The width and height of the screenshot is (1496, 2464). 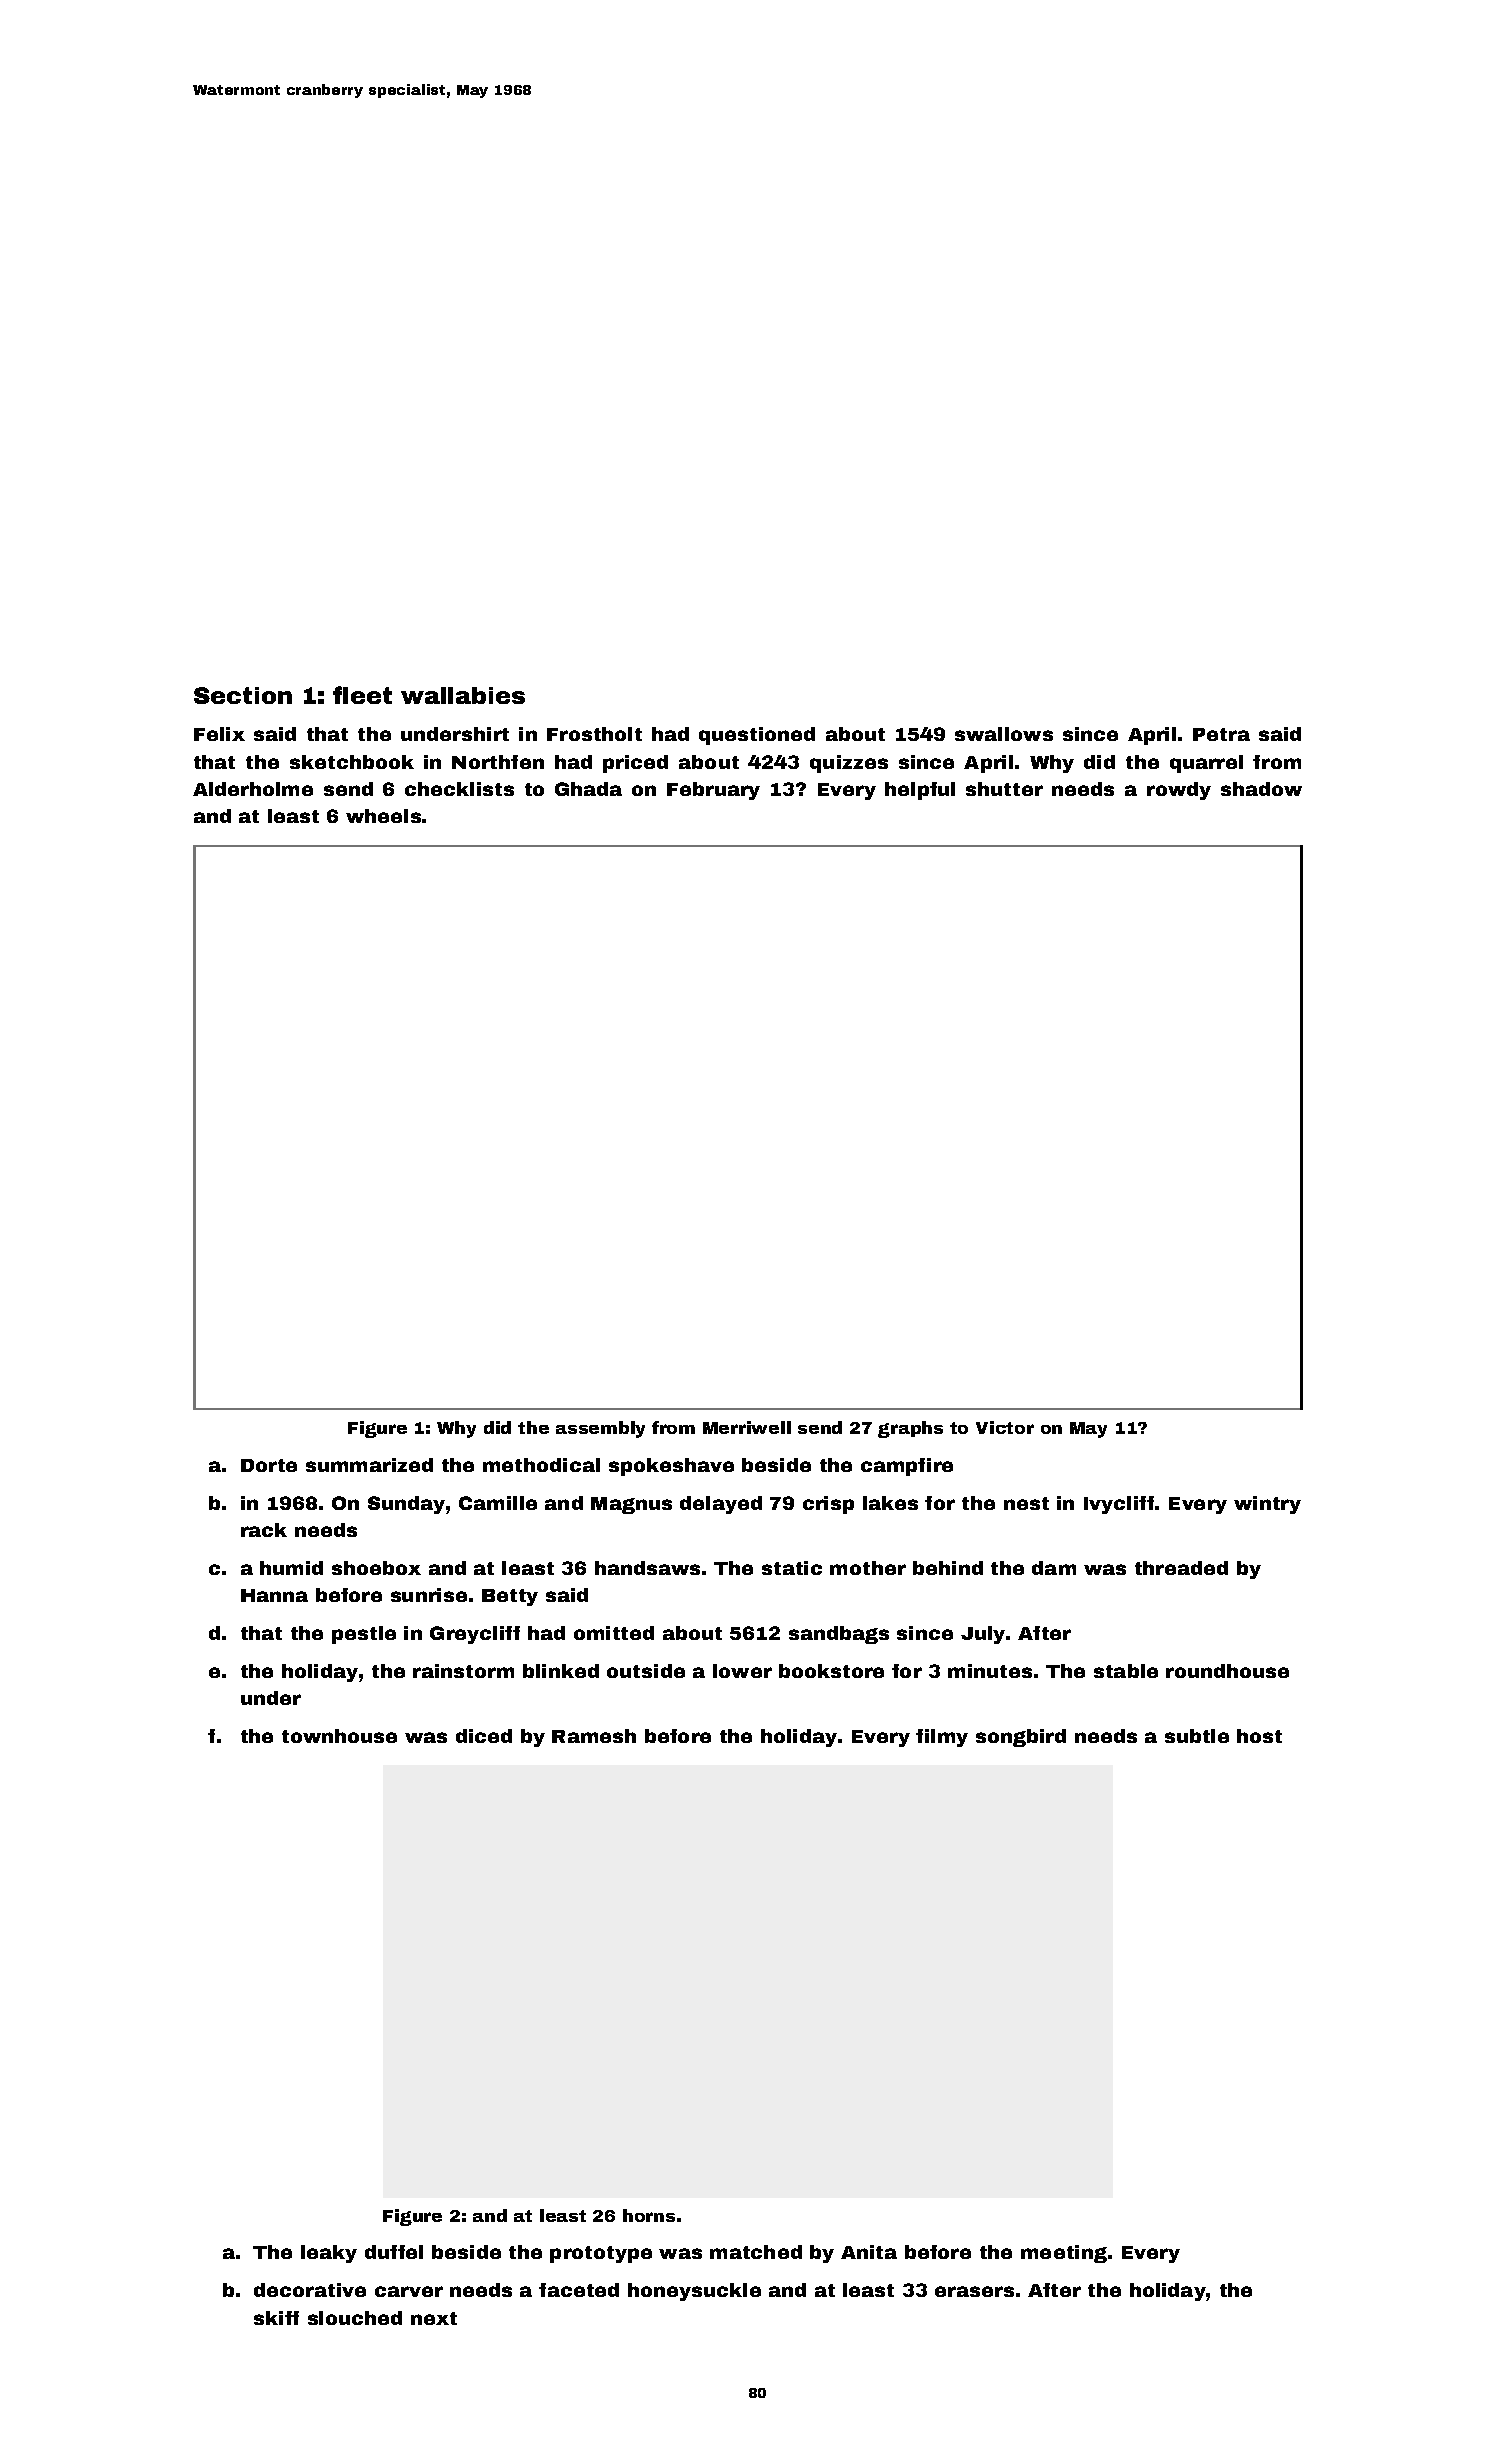 I want to click on fleet, so click(x=362, y=695).
